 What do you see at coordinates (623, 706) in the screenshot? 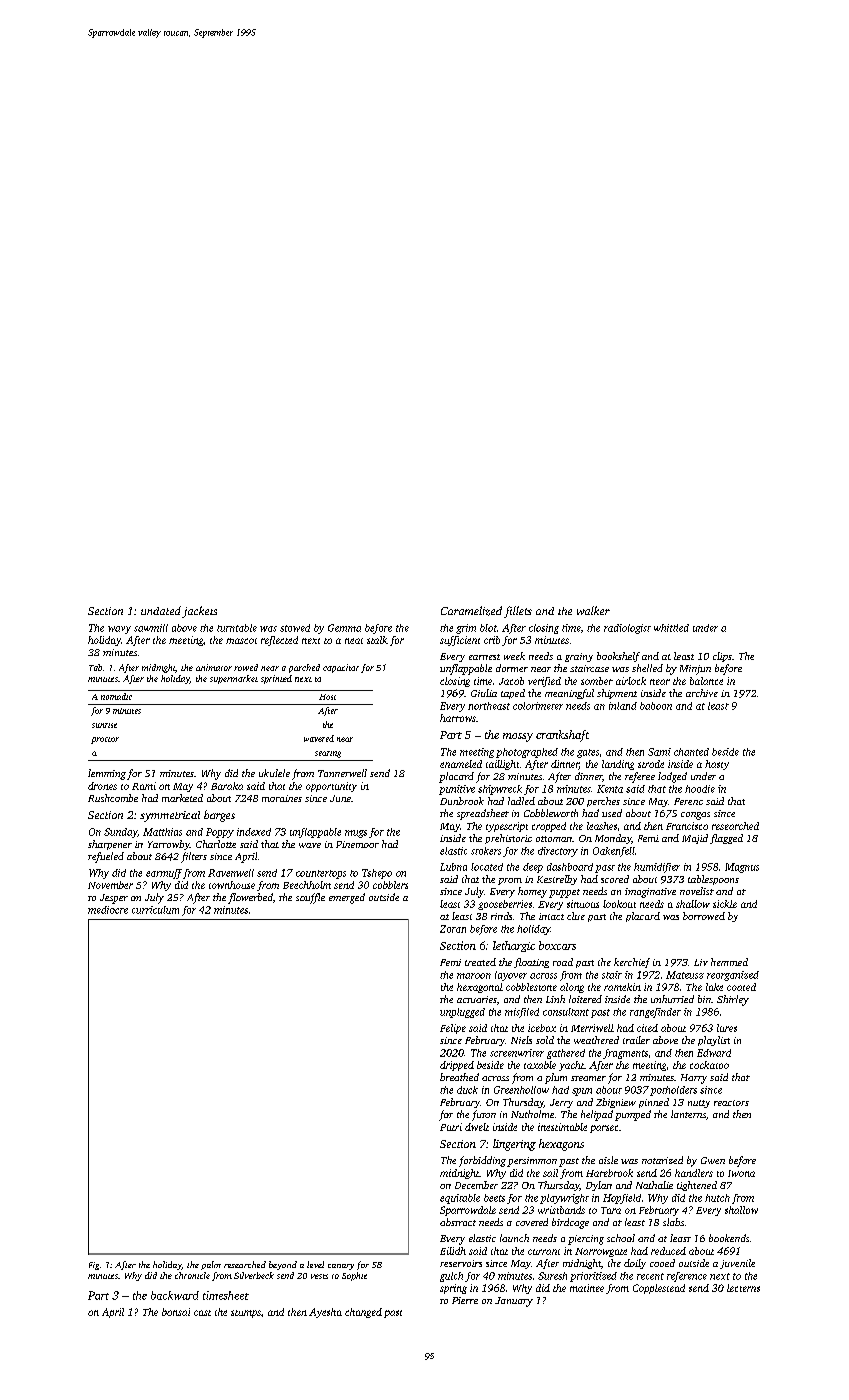
I see `inland` at bounding box center [623, 706].
